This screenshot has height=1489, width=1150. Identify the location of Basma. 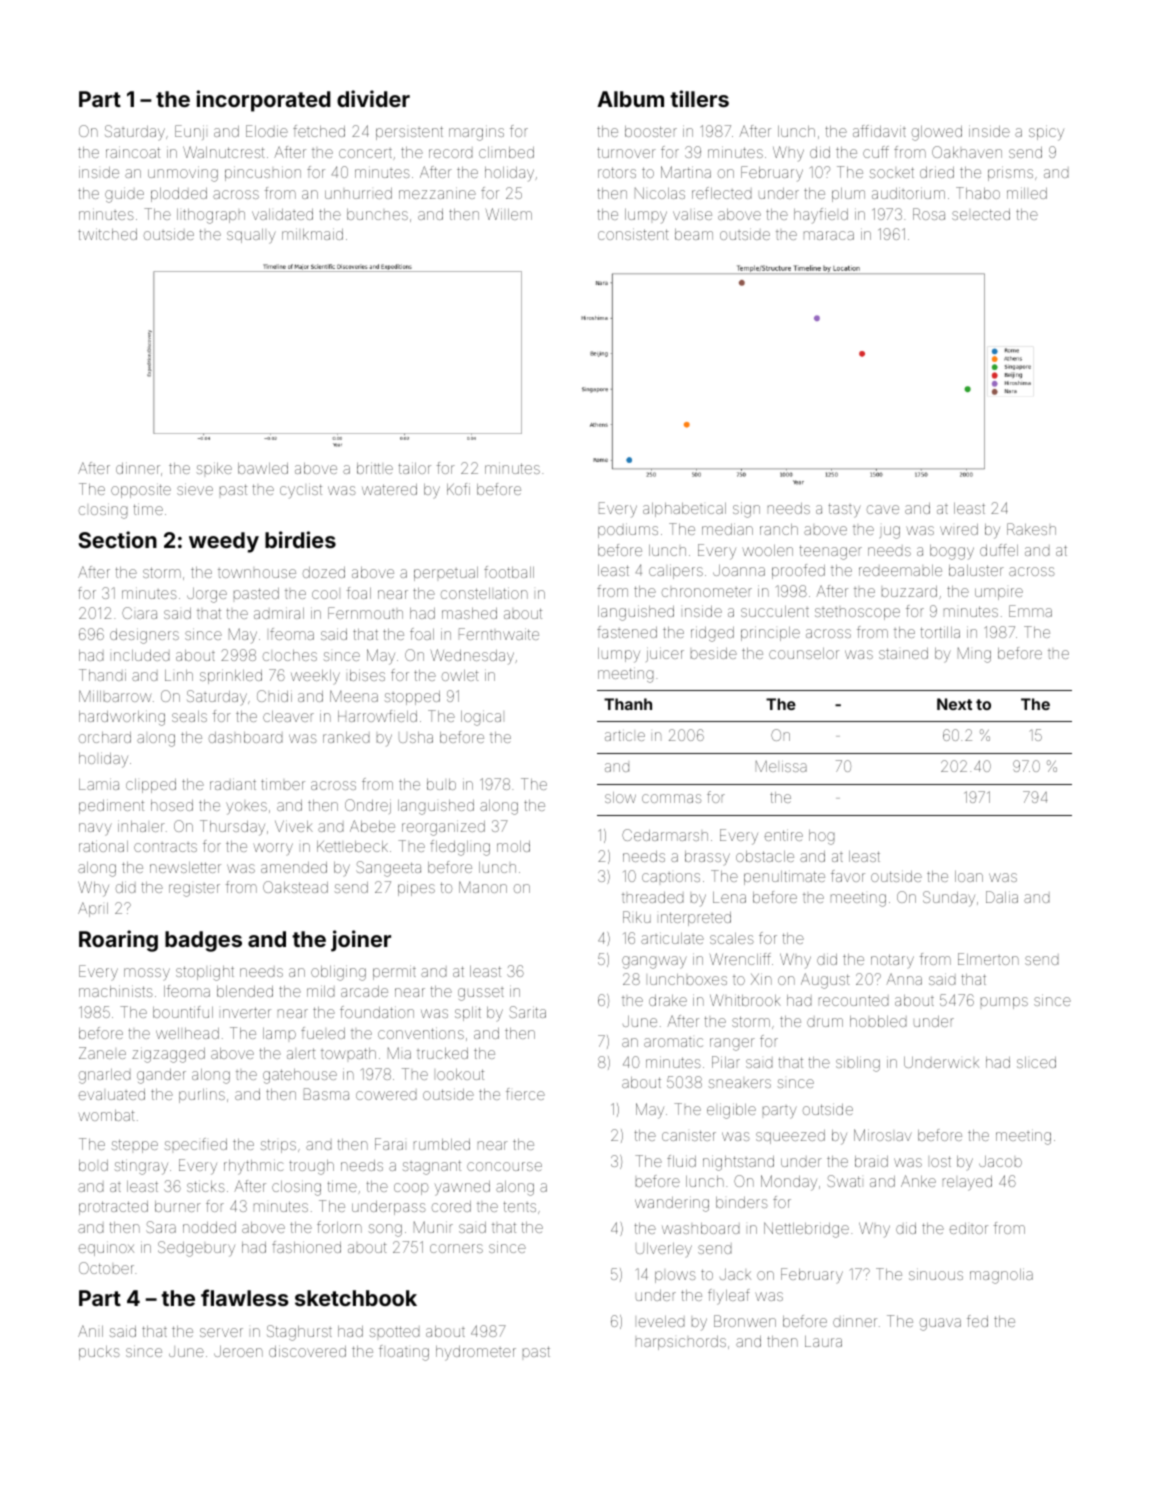
(326, 1094).
